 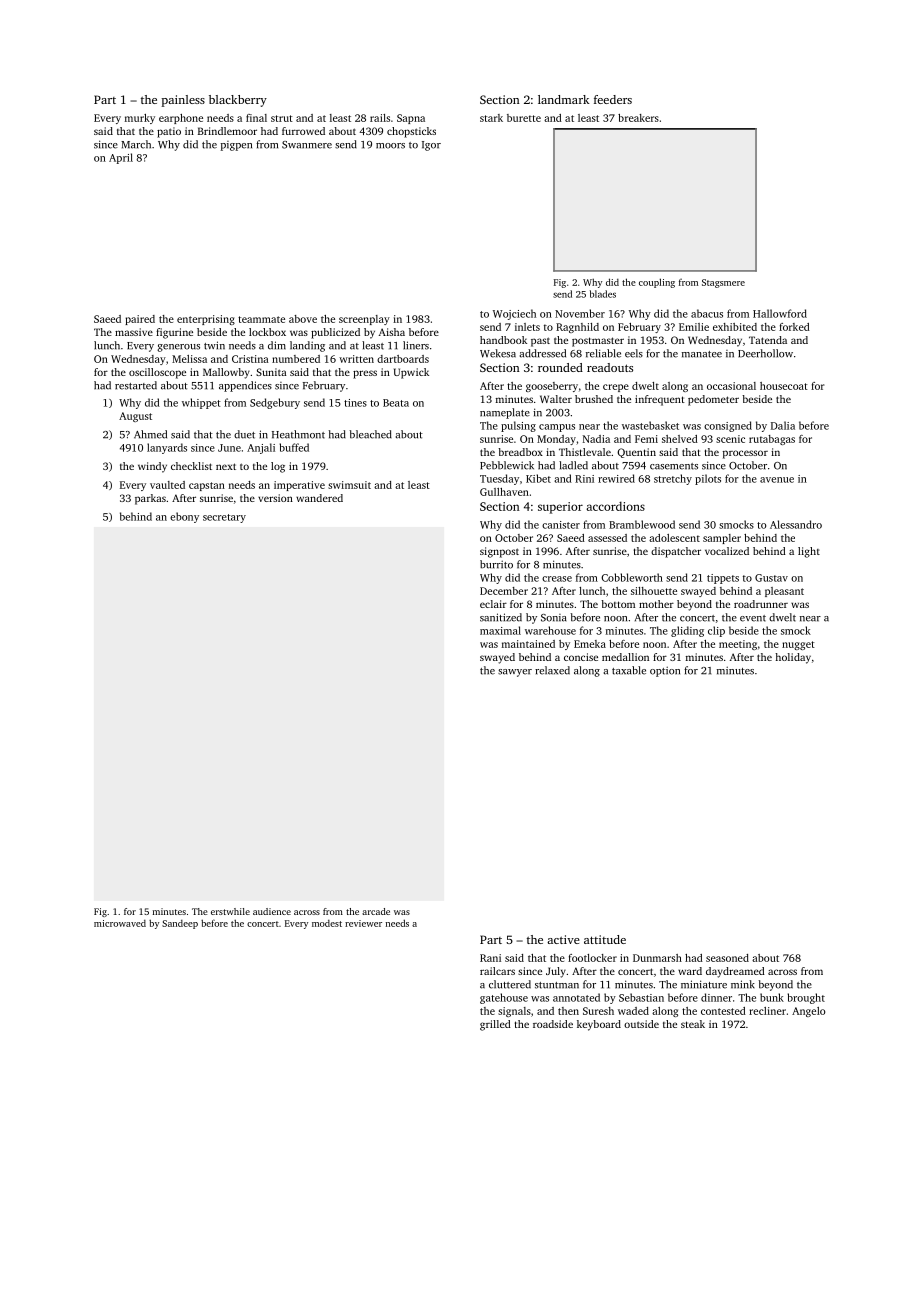 I want to click on vocalized, so click(x=727, y=551).
